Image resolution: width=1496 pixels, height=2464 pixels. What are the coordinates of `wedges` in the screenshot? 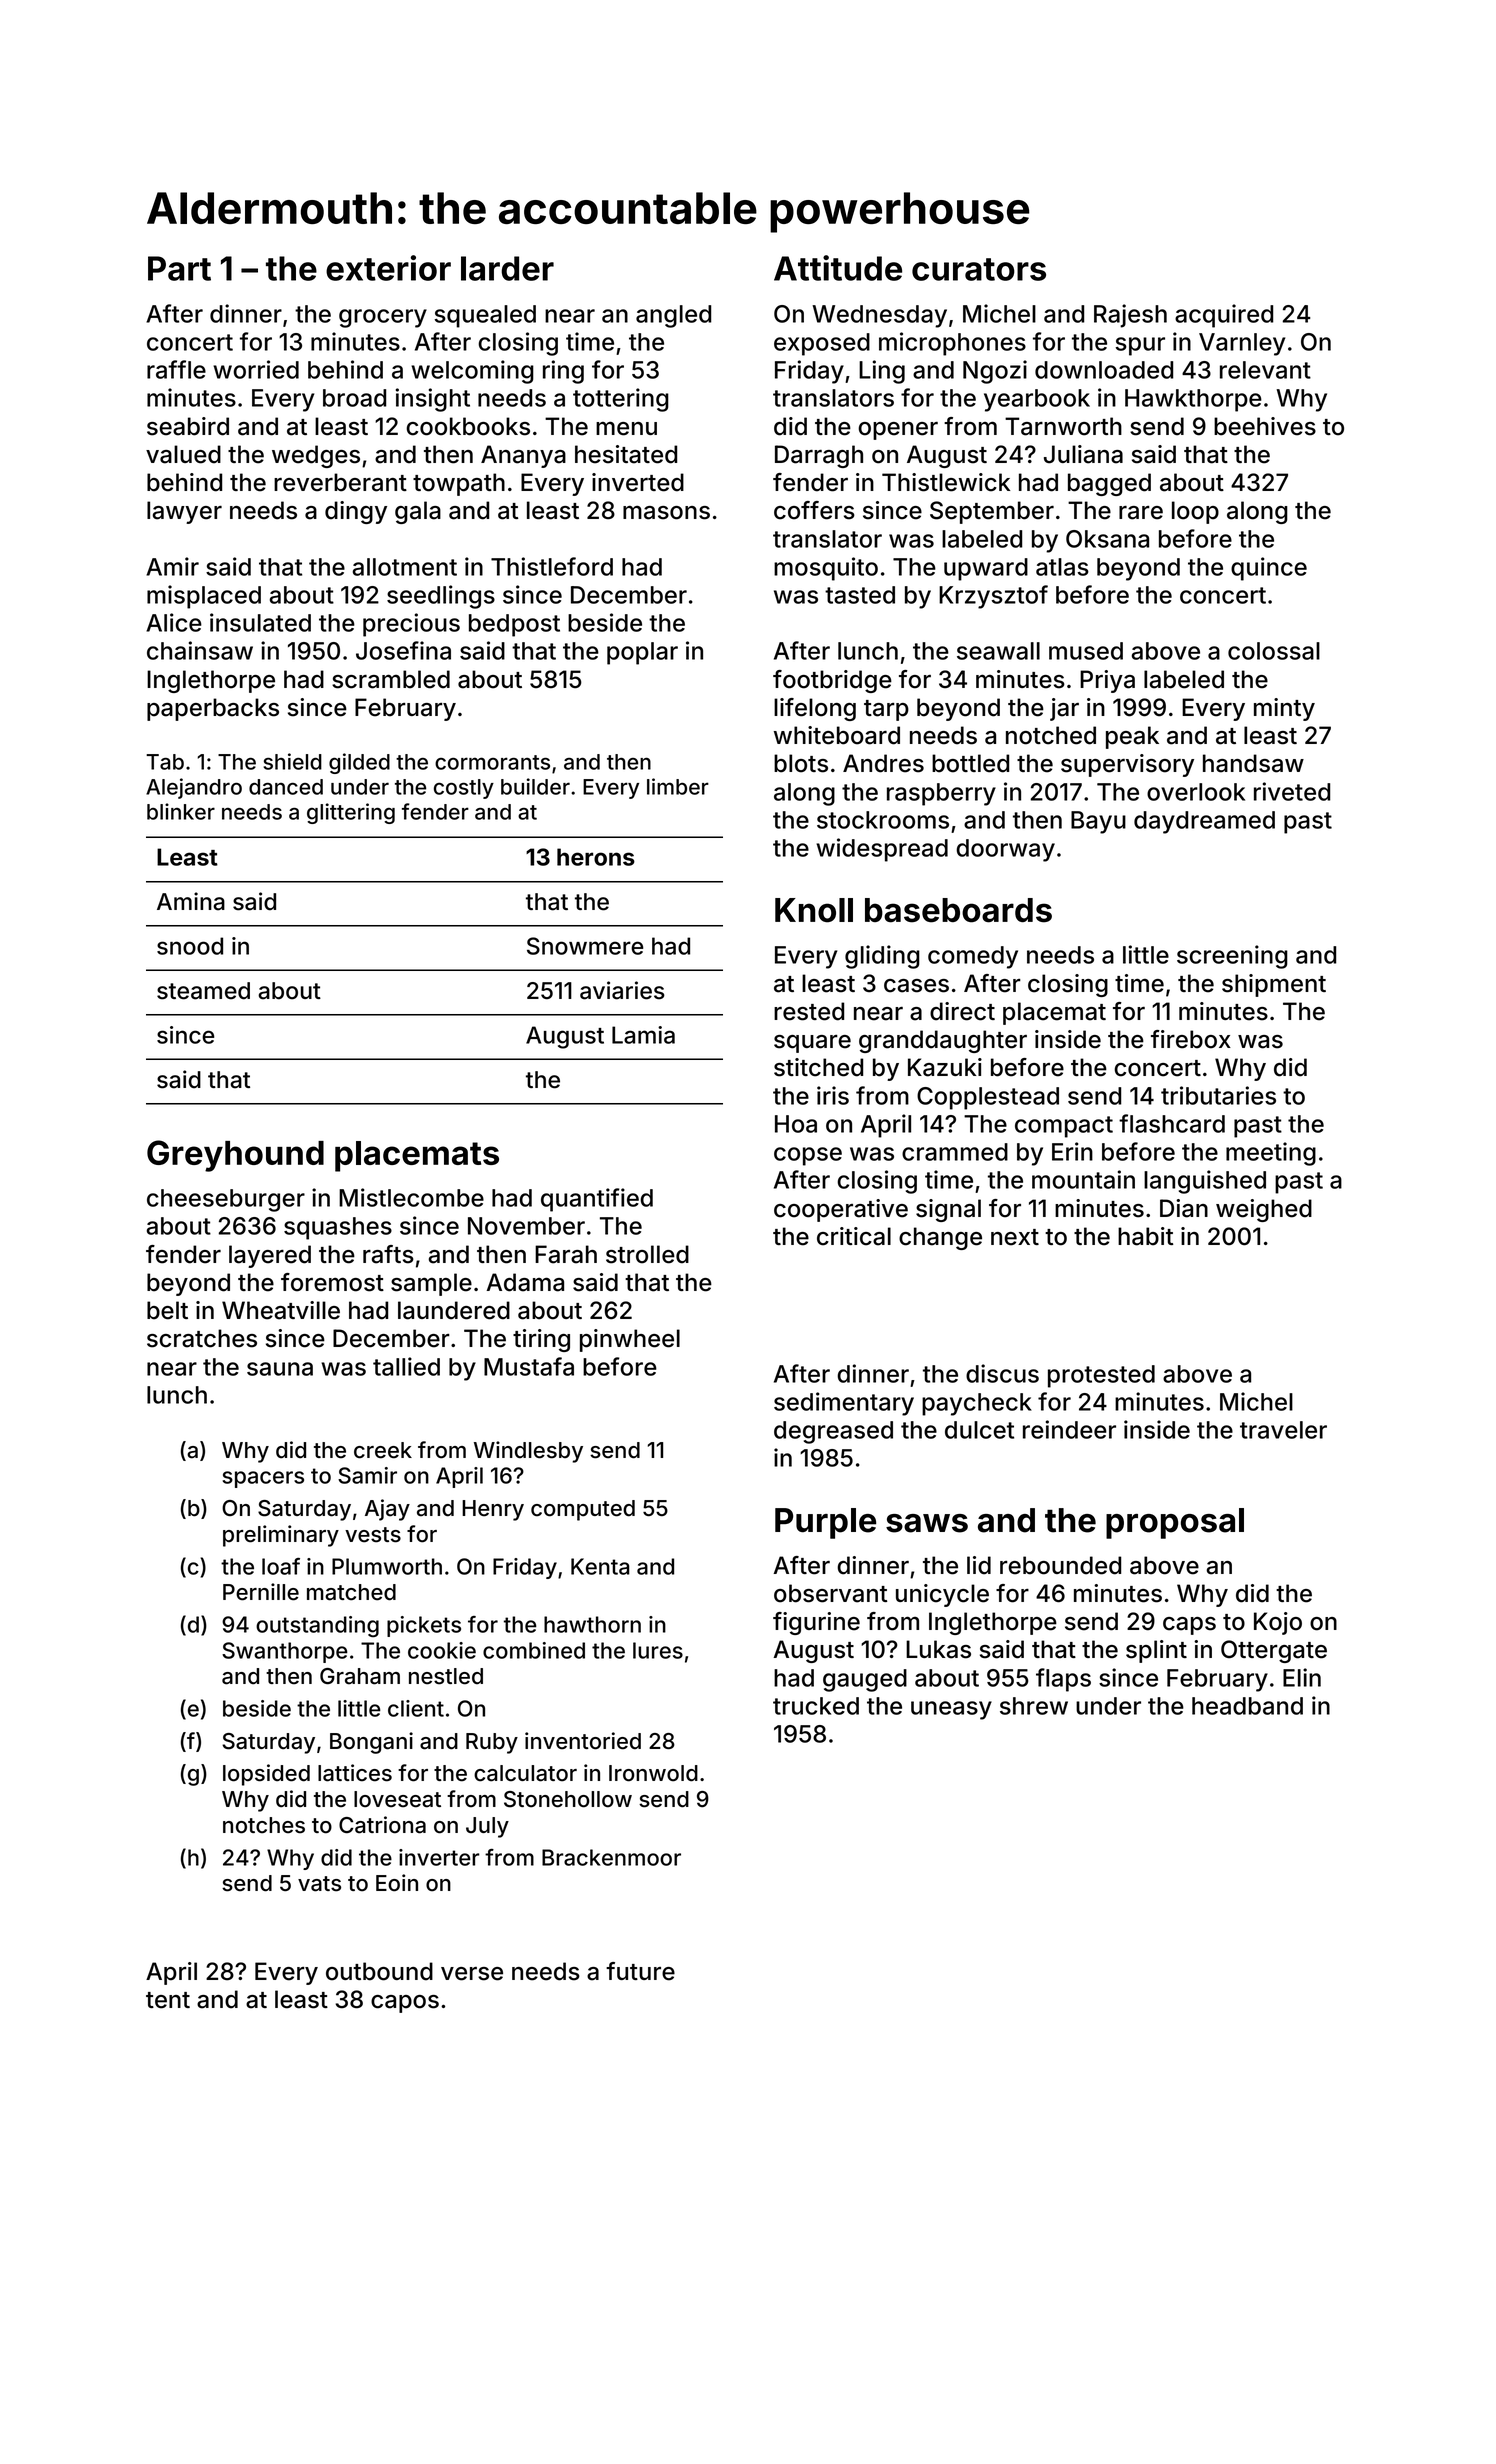 It's located at (316, 456).
